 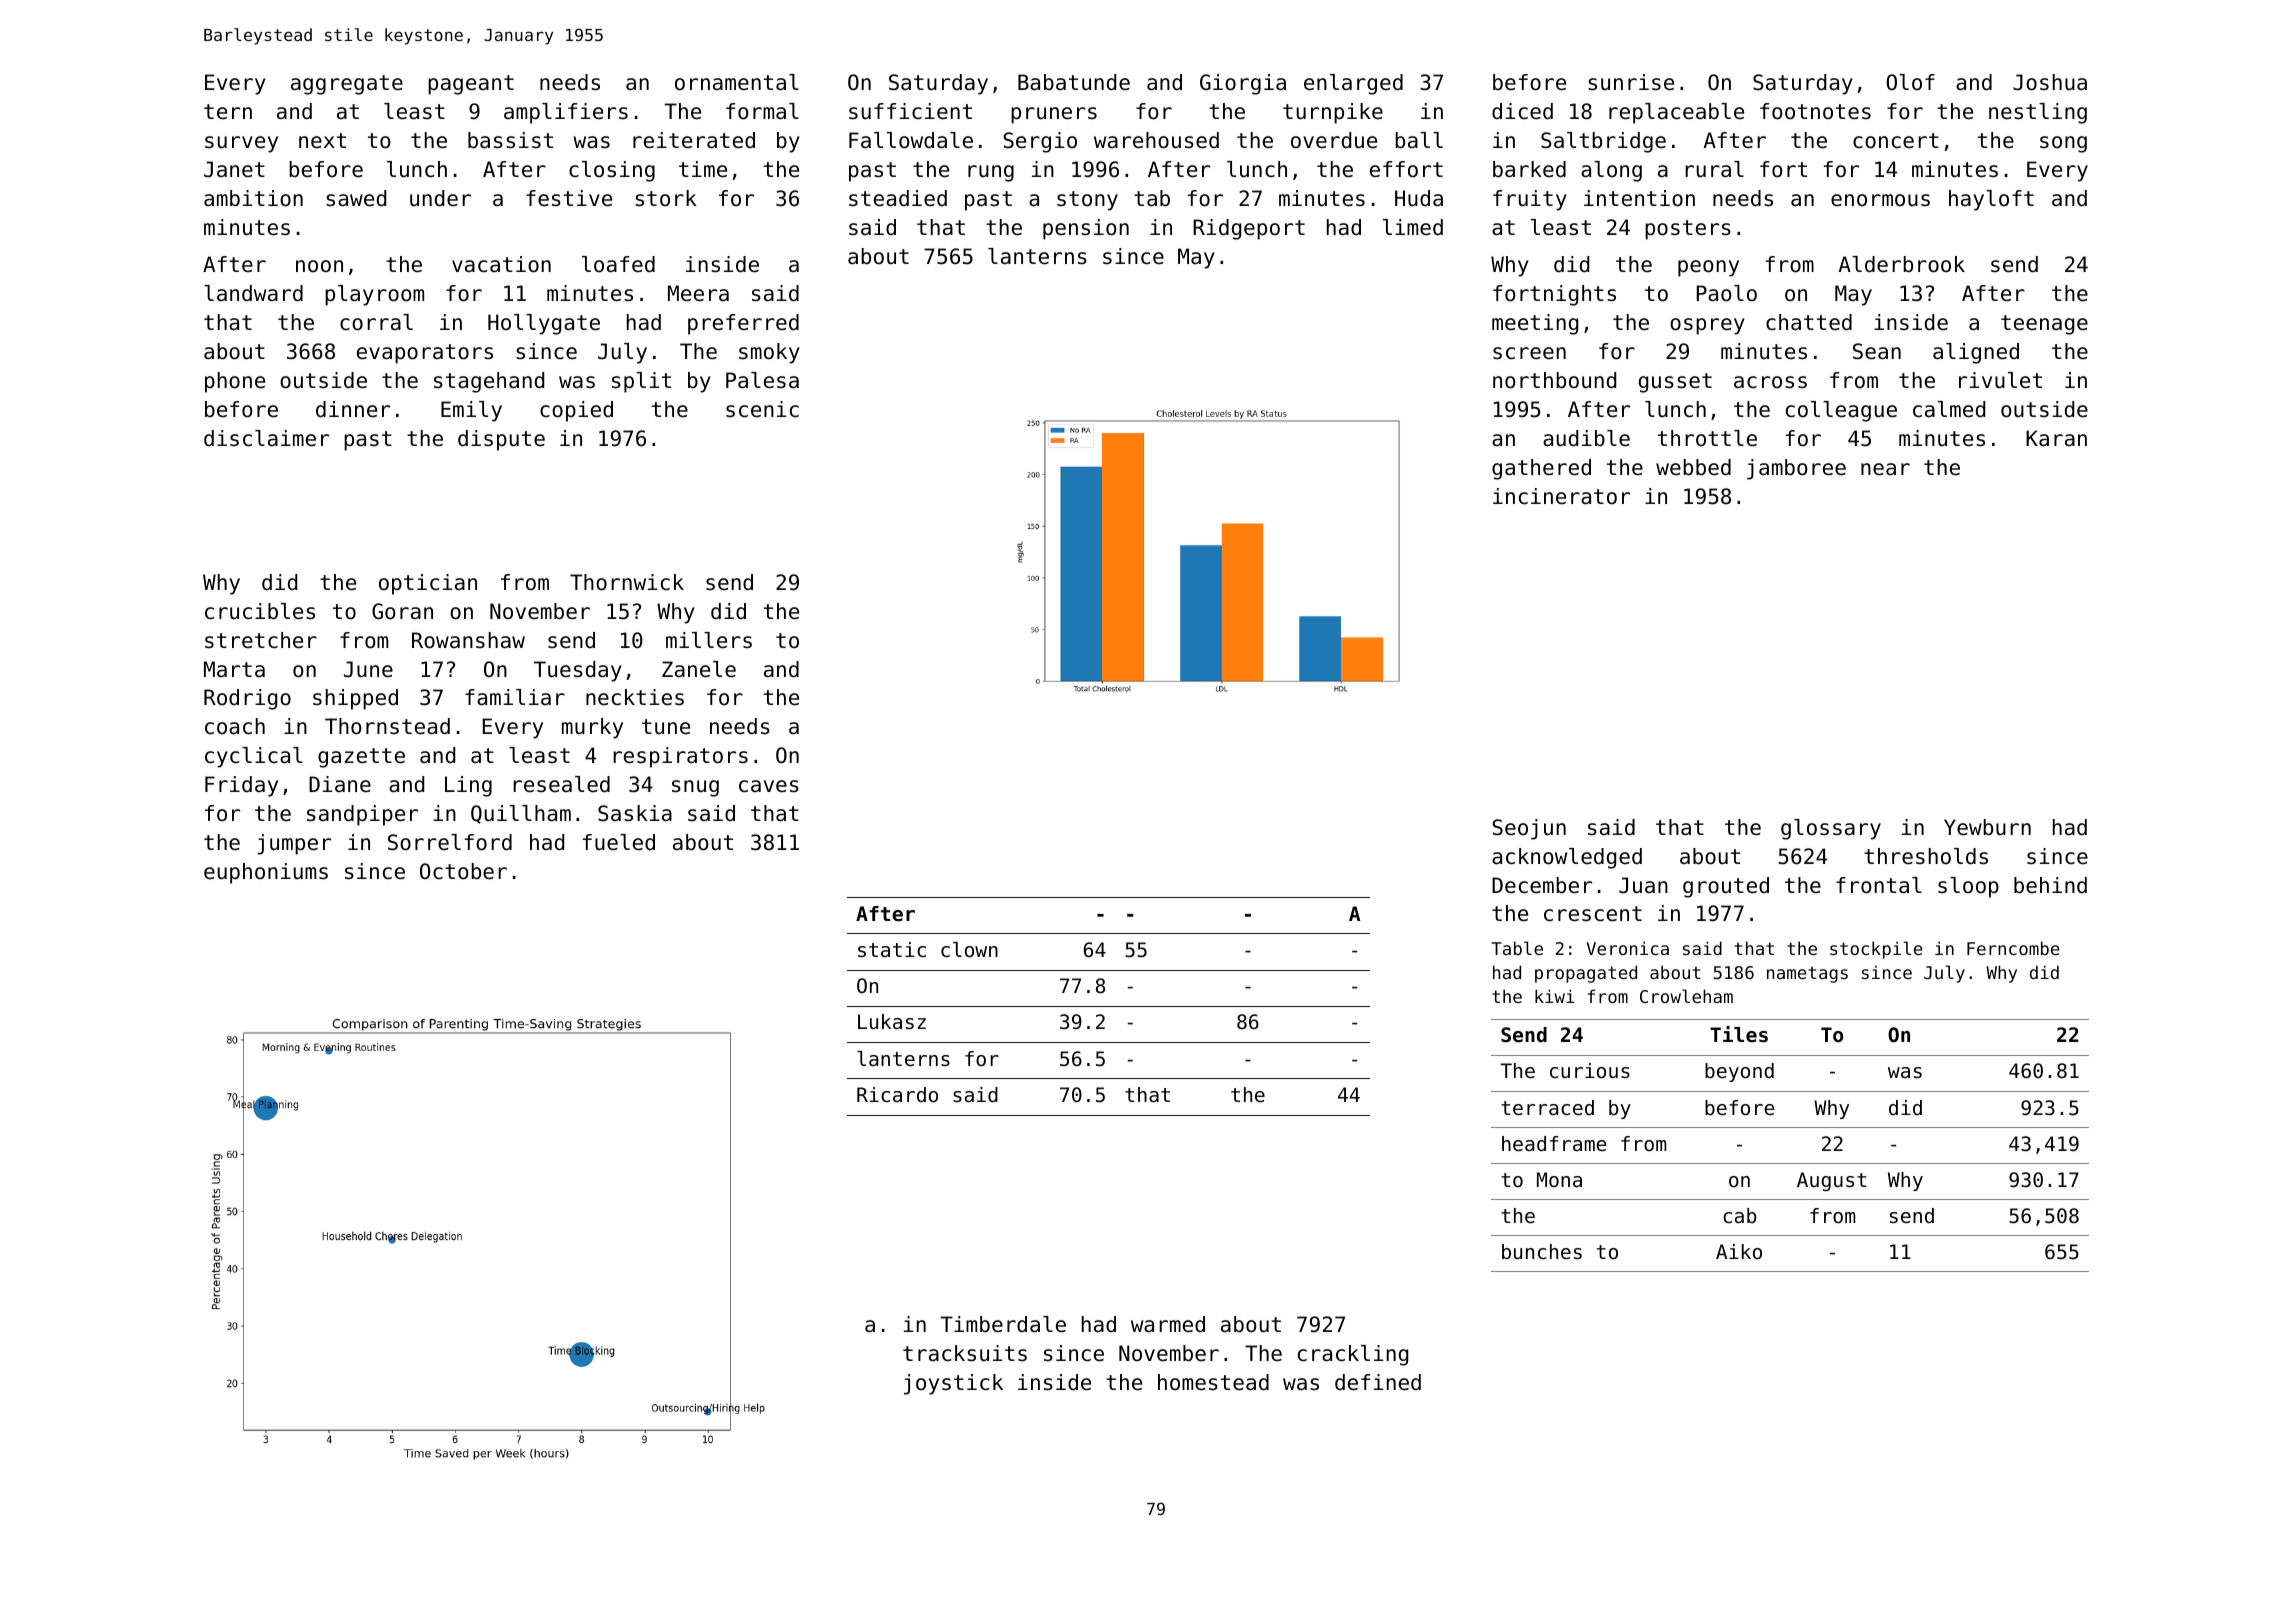 What do you see at coordinates (769, 786) in the screenshot?
I see `caves` at bounding box center [769, 786].
